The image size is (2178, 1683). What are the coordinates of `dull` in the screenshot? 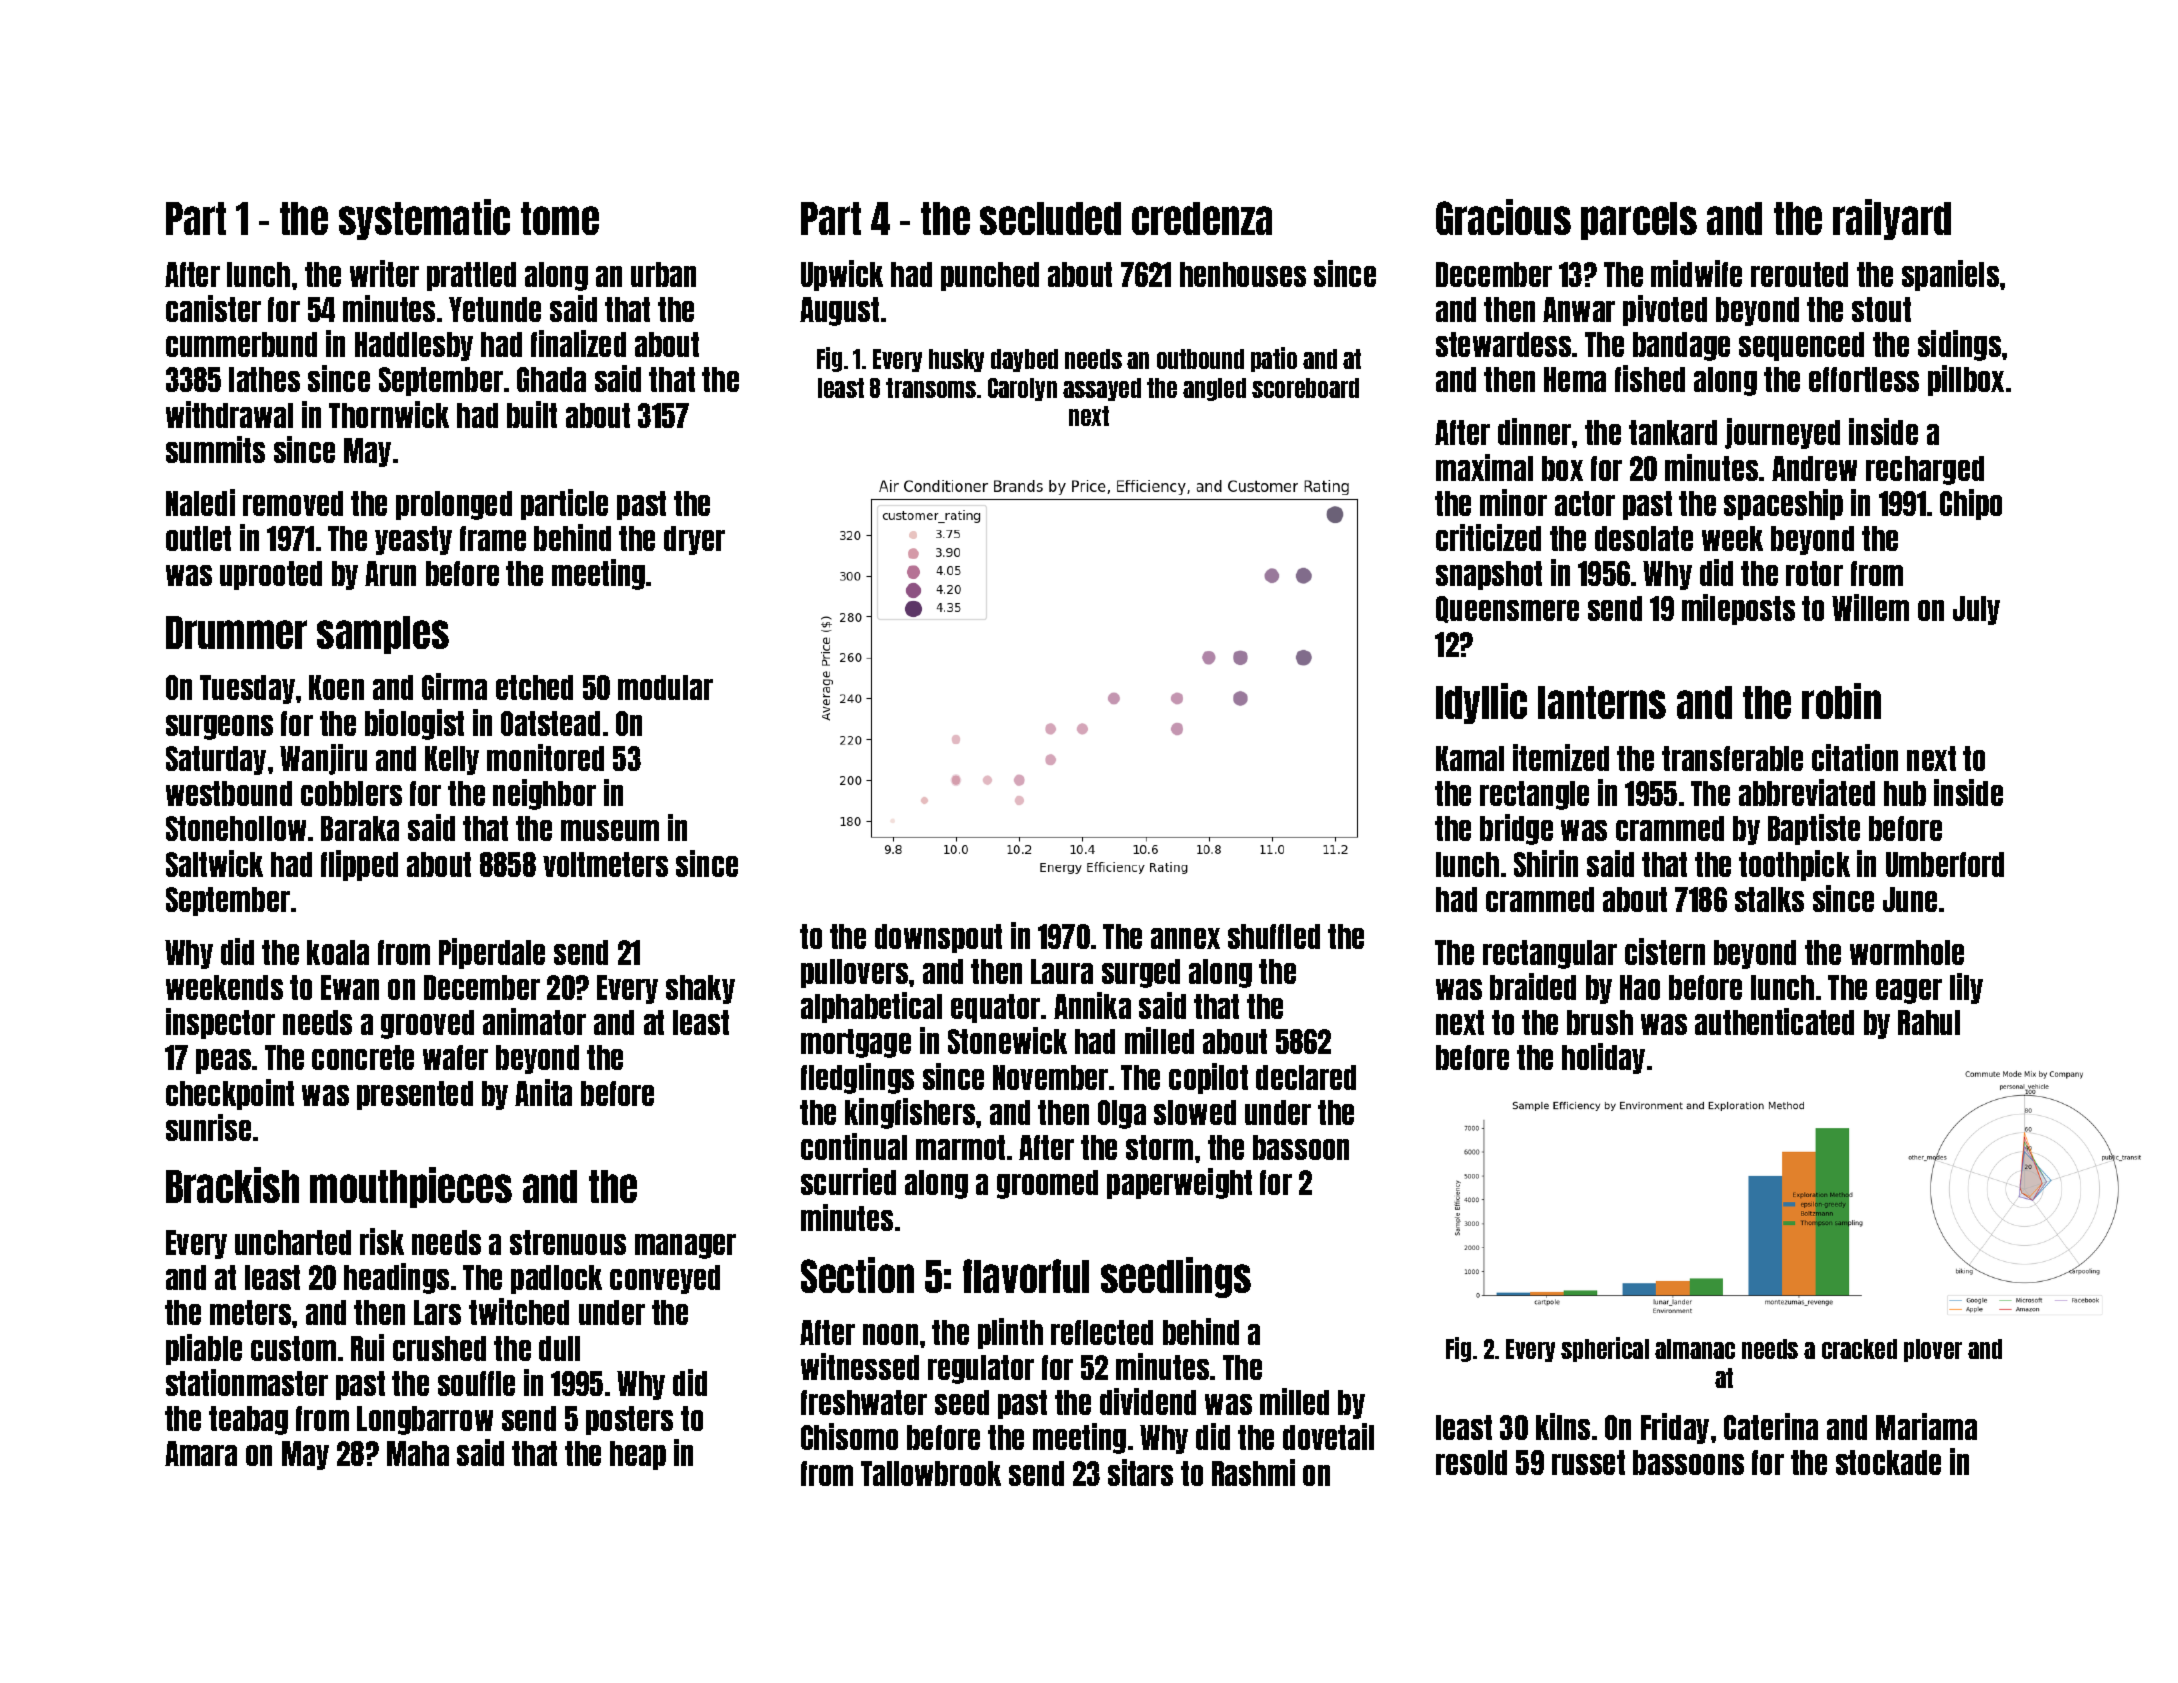 It's located at (559, 1348).
